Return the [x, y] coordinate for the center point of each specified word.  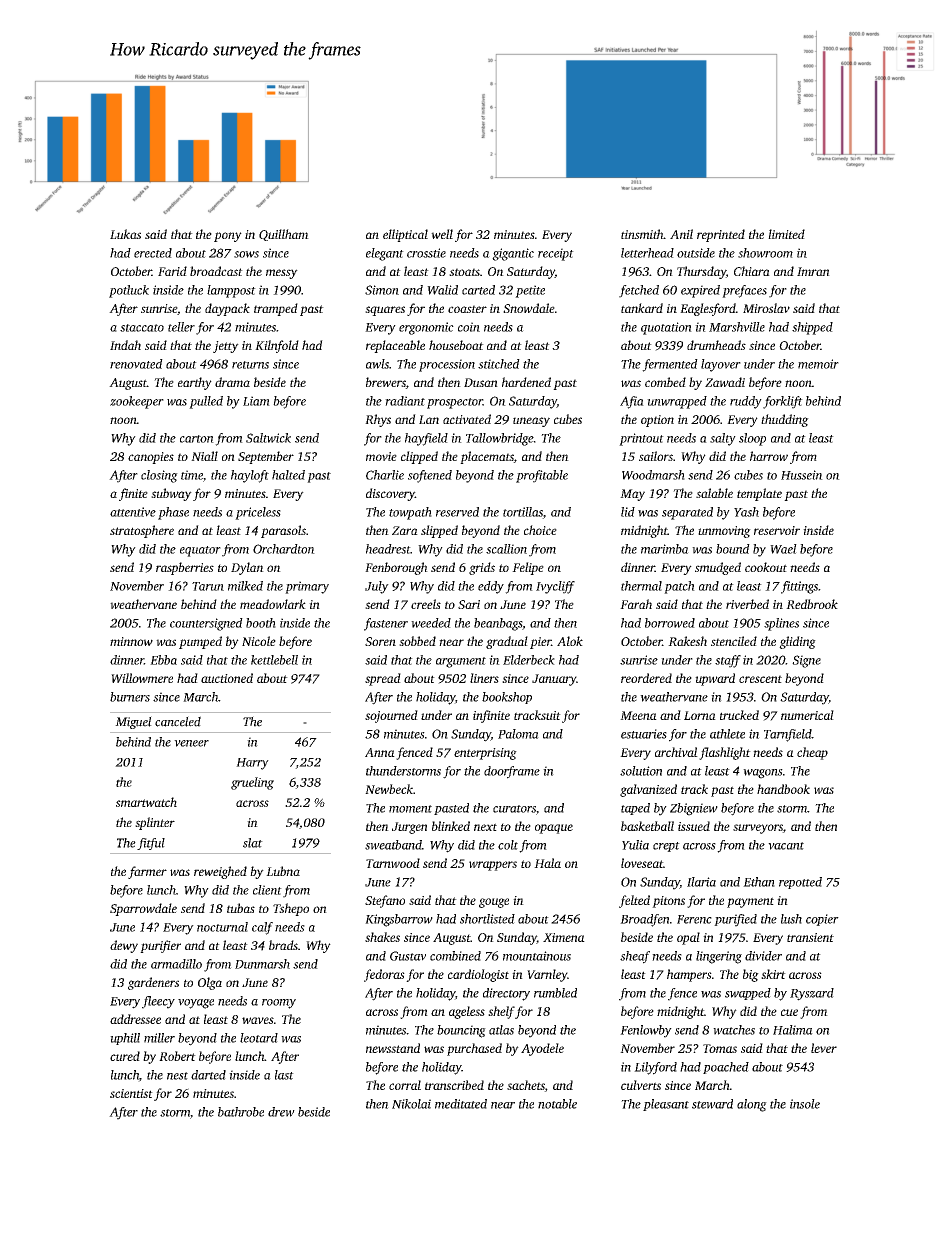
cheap [812, 753]
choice [540, 530]
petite [530, 291]
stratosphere [142, 531]
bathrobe [241, 1112]
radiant [405, 401]
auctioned [227, 678]
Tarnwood [393, 863]
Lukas [125, 234]
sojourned [391, 716]
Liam [256, 401]
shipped [812, 328]
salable [714, 493]
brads [283, 945]
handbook [783, 789]
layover [721, 365]
